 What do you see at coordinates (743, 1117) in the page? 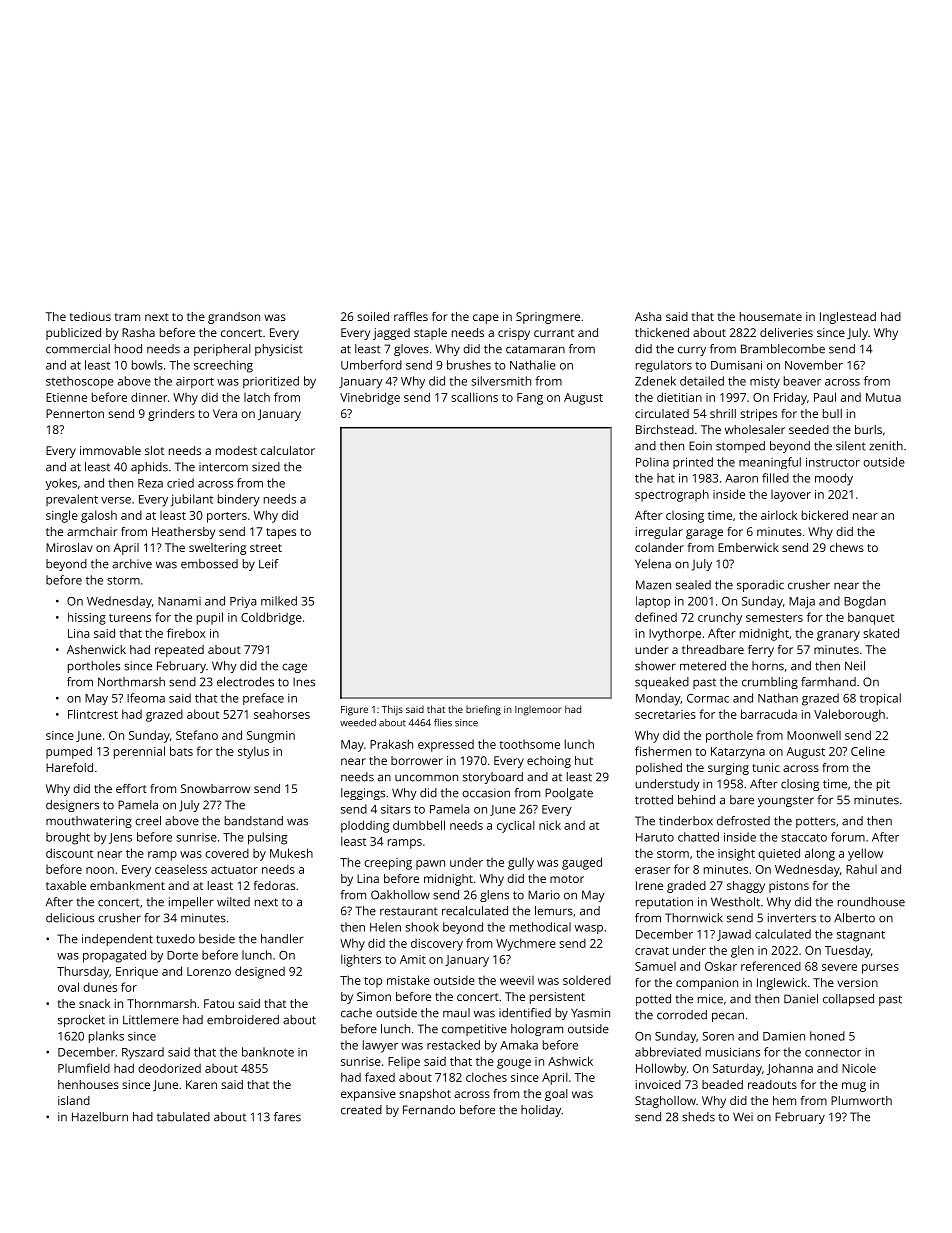
I see `Wei` at bounding box center [743, 1117].
